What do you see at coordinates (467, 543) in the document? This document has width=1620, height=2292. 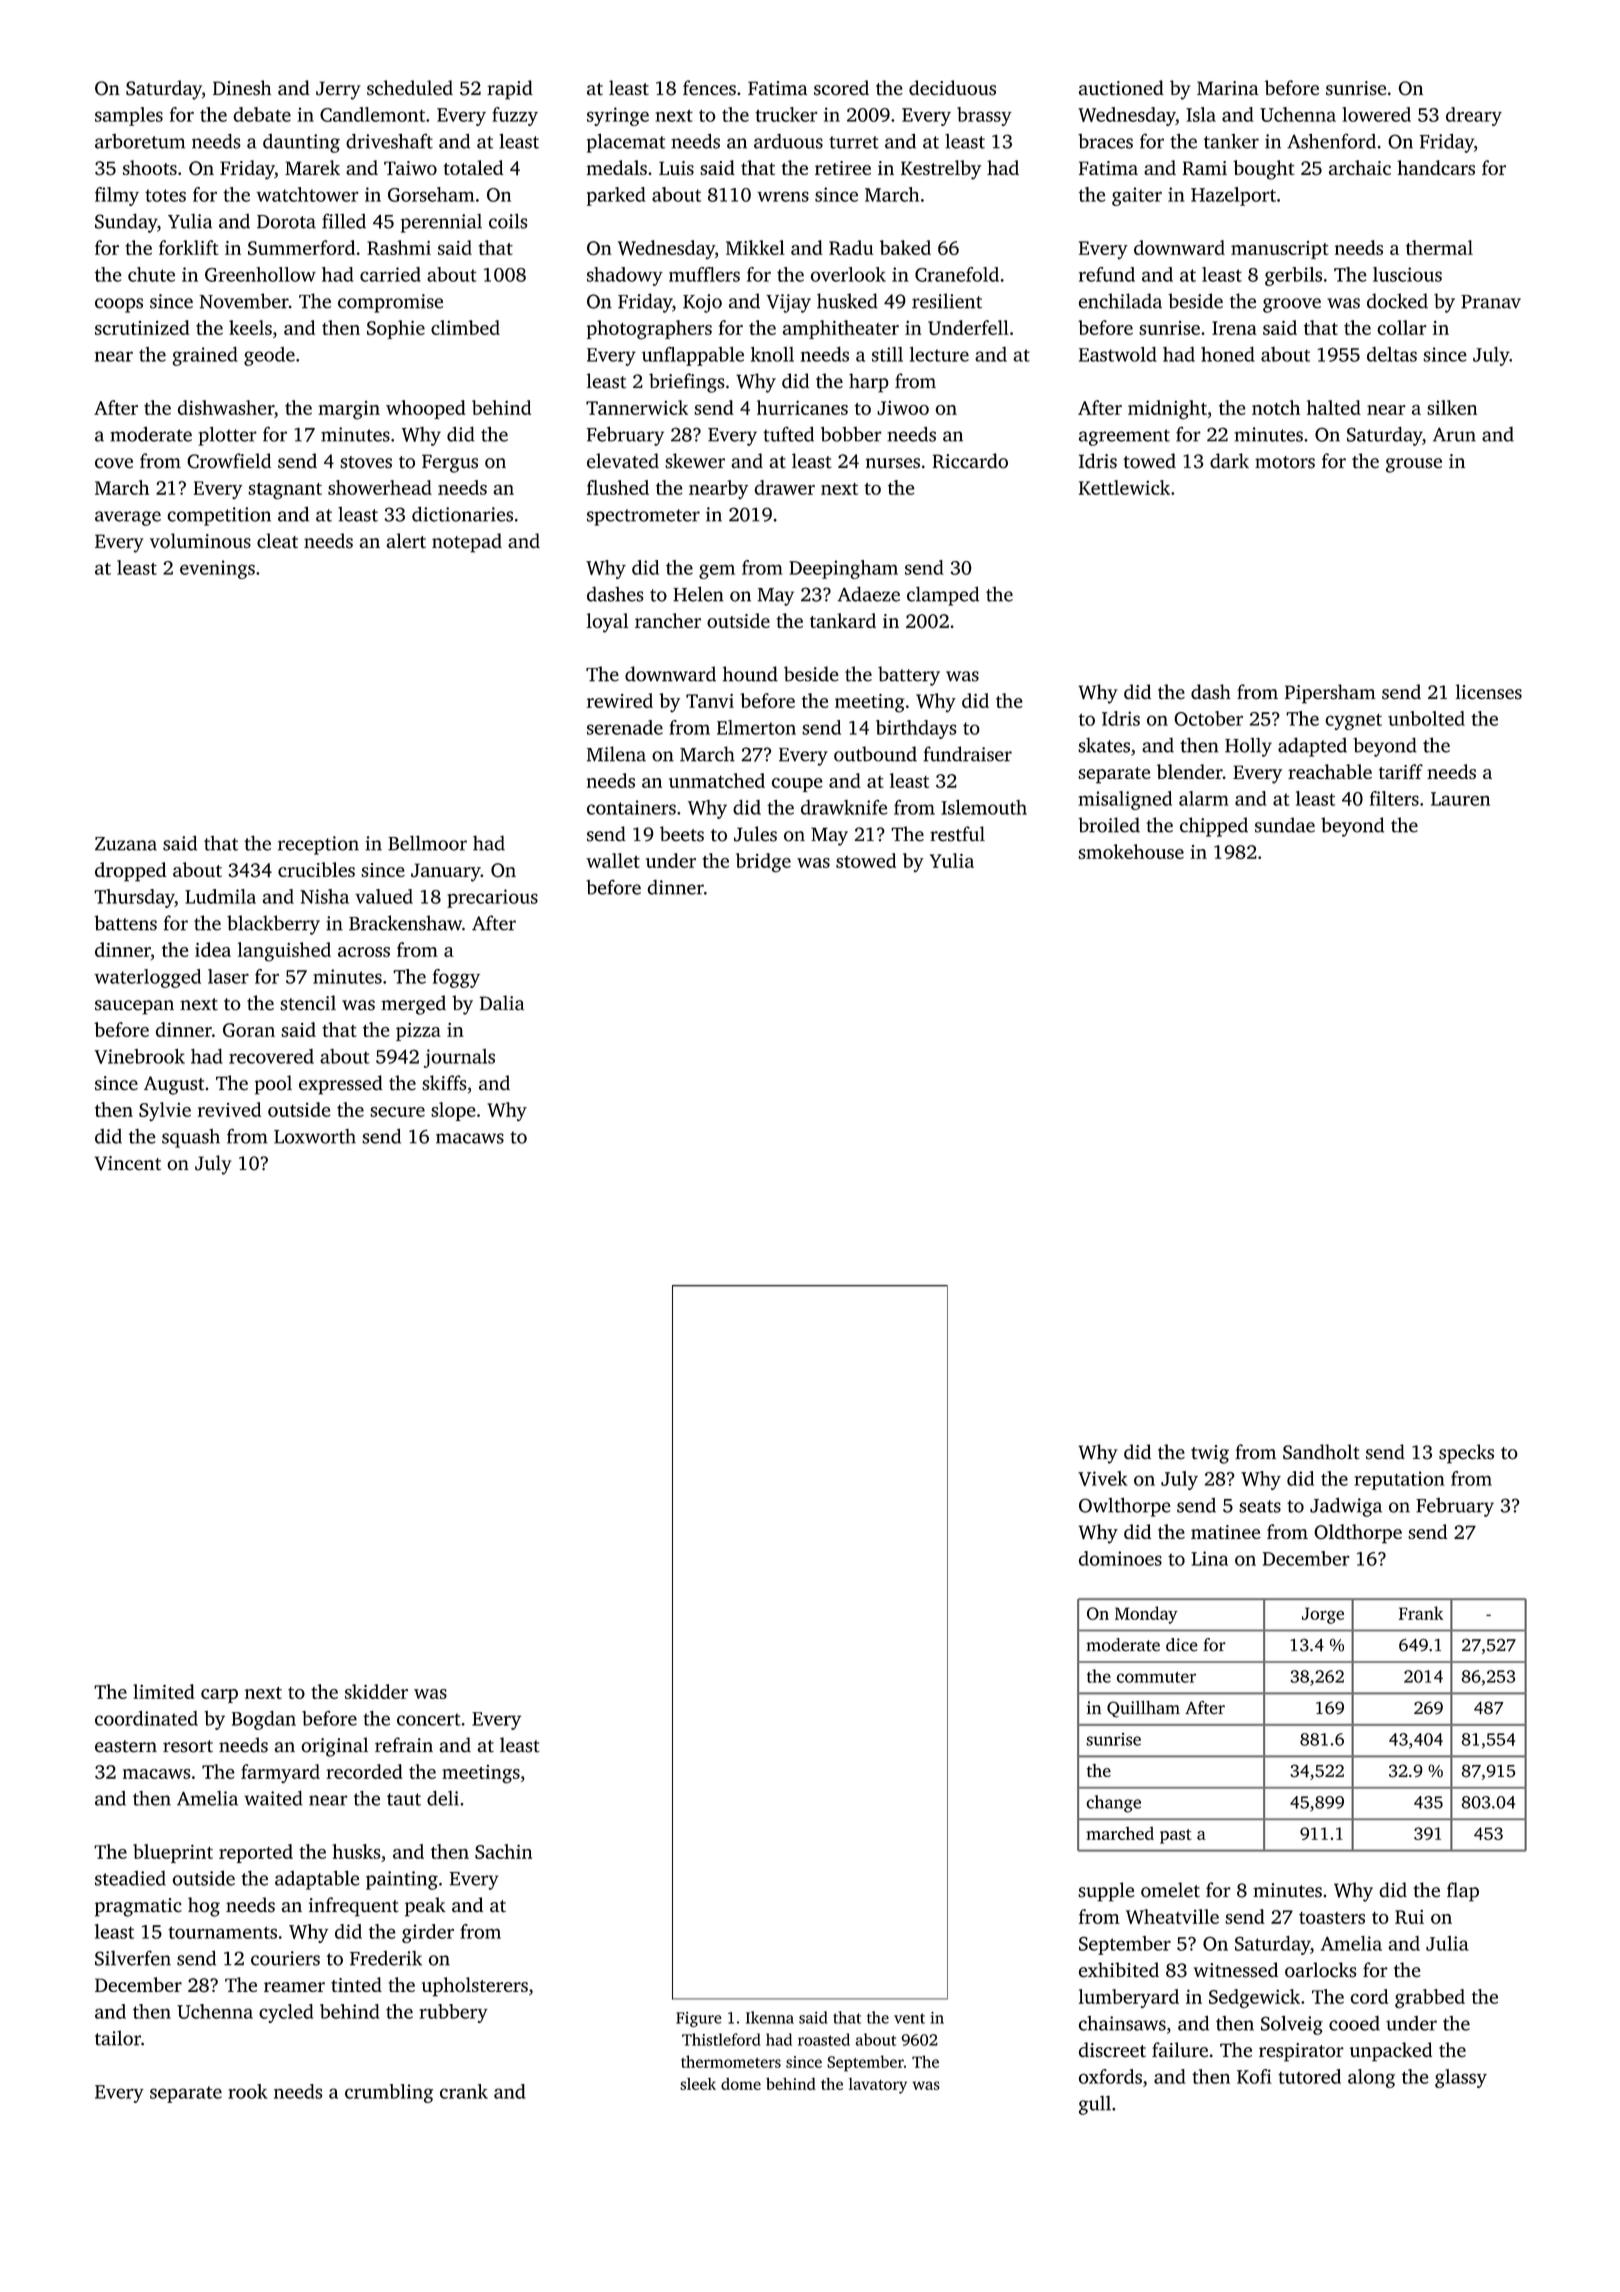 I see `notepad` at bounding box center [467, 543].
